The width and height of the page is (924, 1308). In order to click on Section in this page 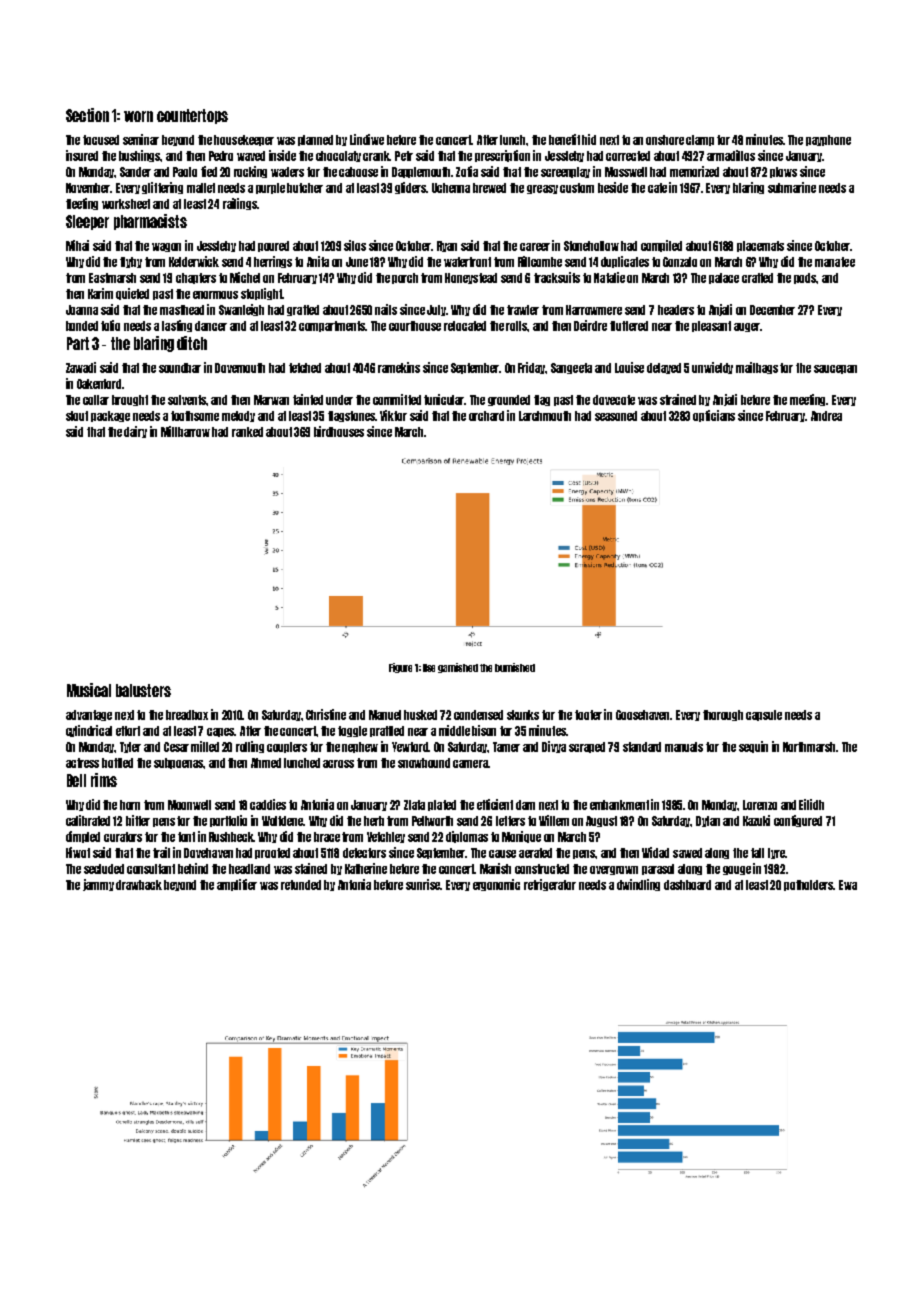, I will do `click(87, 115)`.
